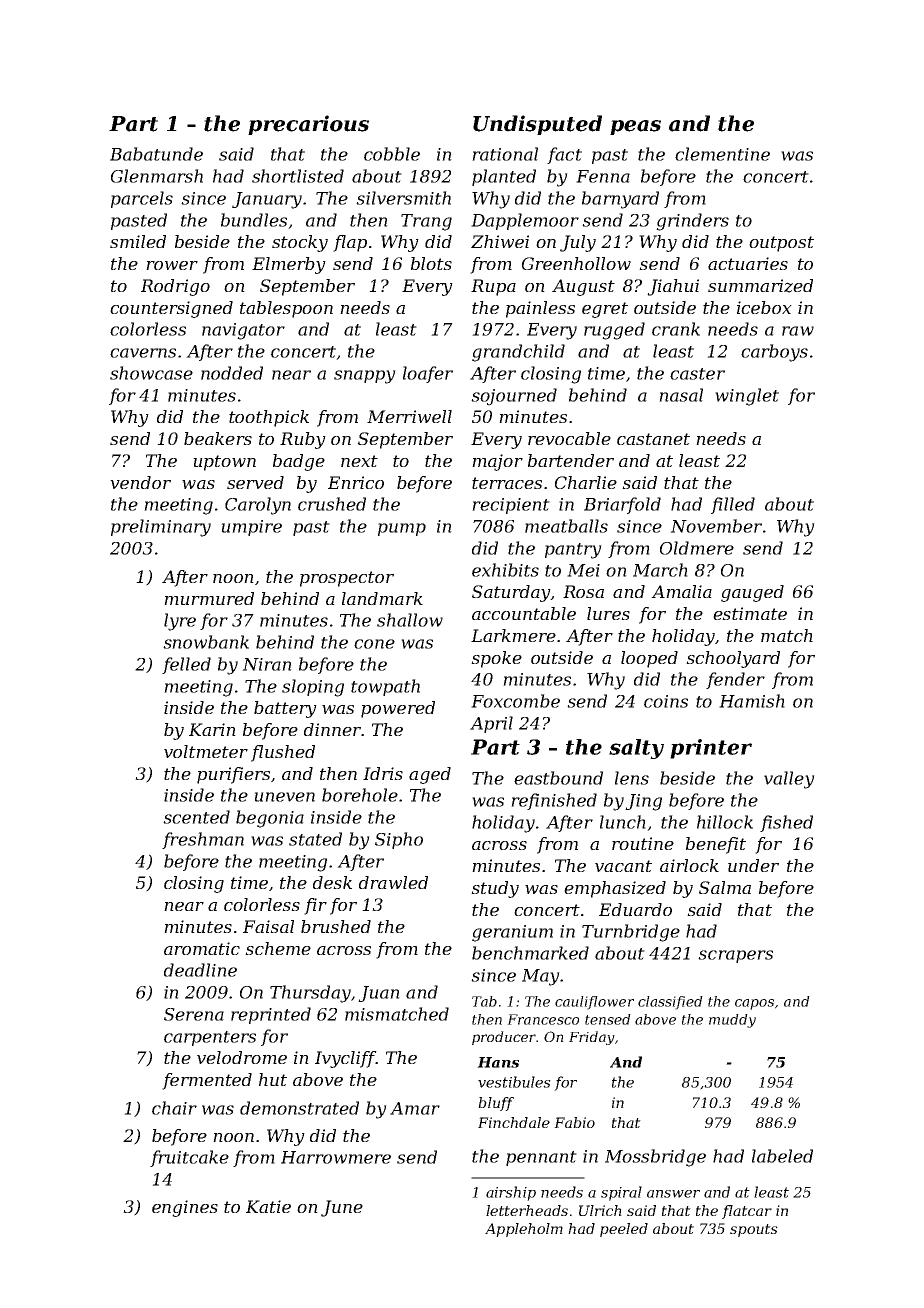  I want to click on velodrome, so click(242, 1057).
